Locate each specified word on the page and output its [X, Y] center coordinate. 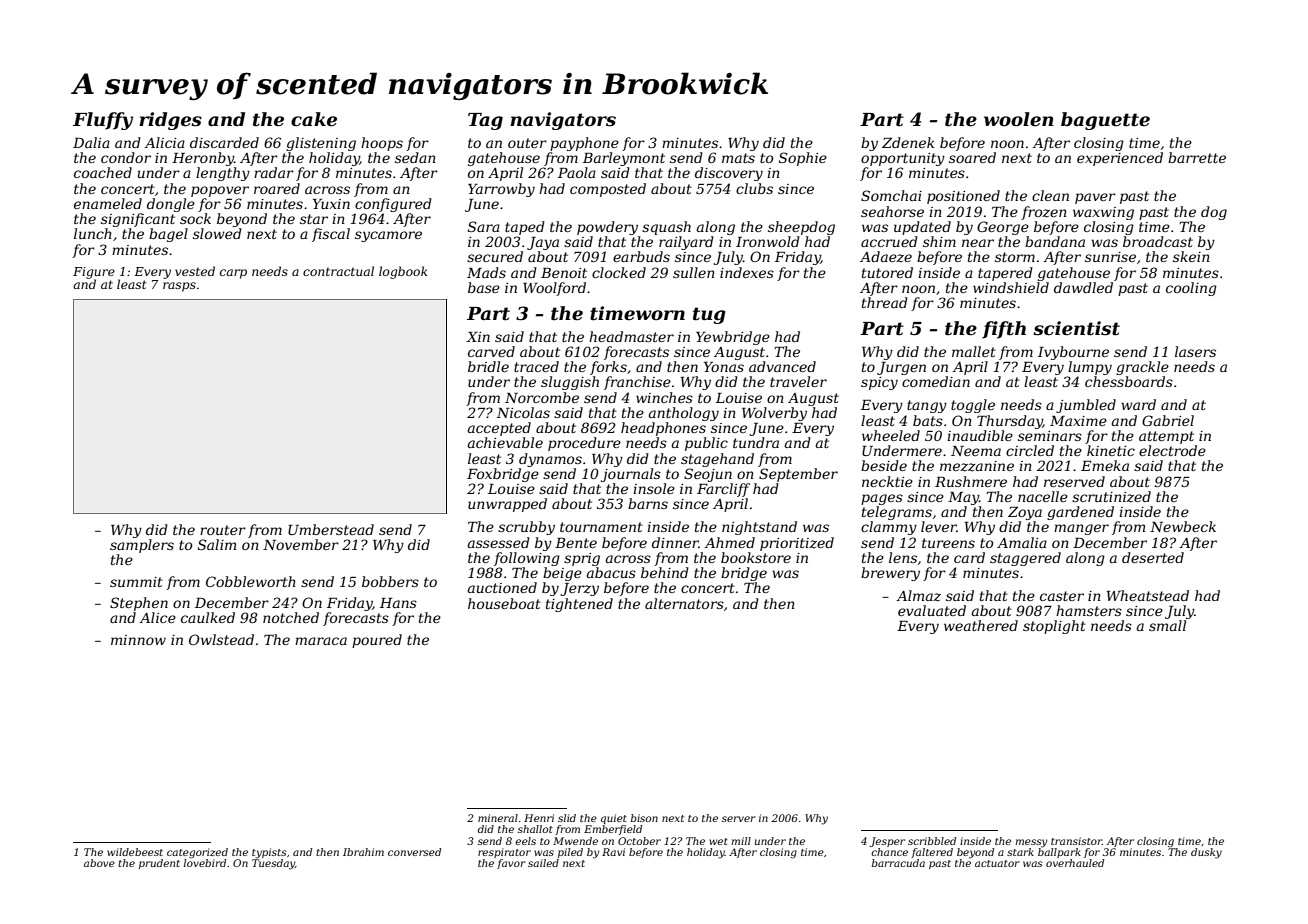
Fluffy [103, 121]
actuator [997, 863]
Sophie [803, 159]
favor [511, 864]
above [99, 863]
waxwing [1103, 213]
